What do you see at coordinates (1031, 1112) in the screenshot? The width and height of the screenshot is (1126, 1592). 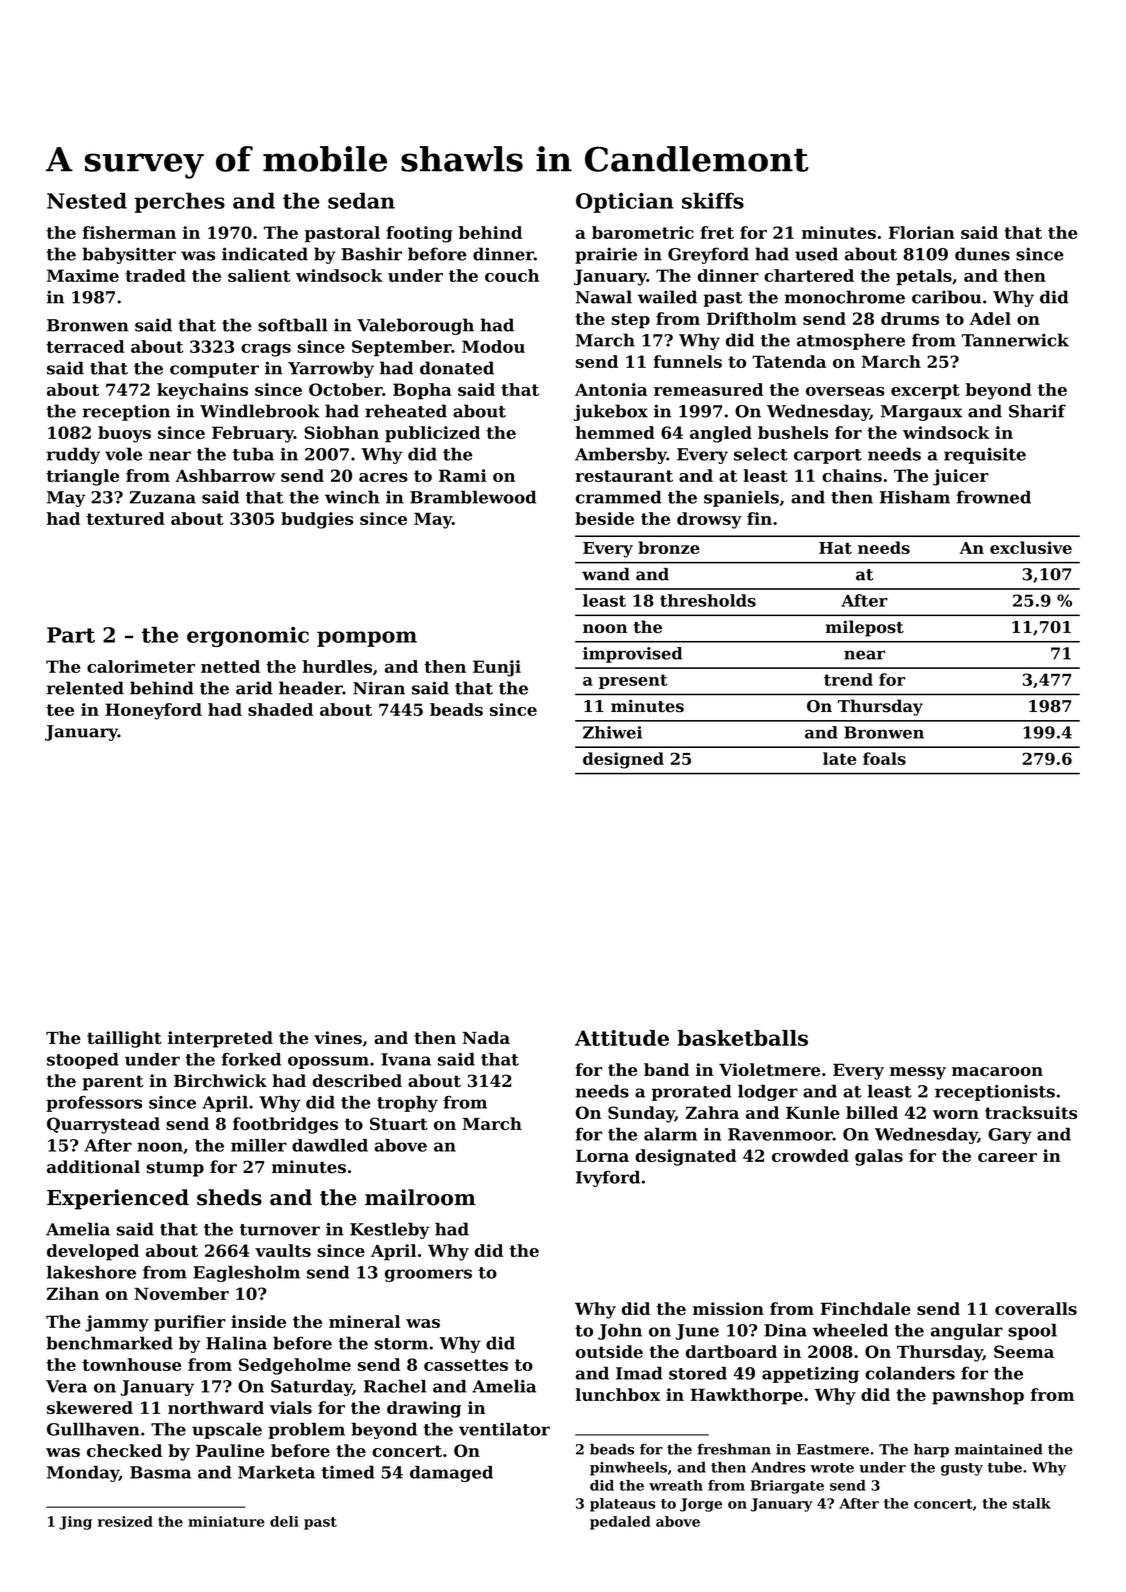 I see `tracksuits` at bounding box center [1031, 1112].
